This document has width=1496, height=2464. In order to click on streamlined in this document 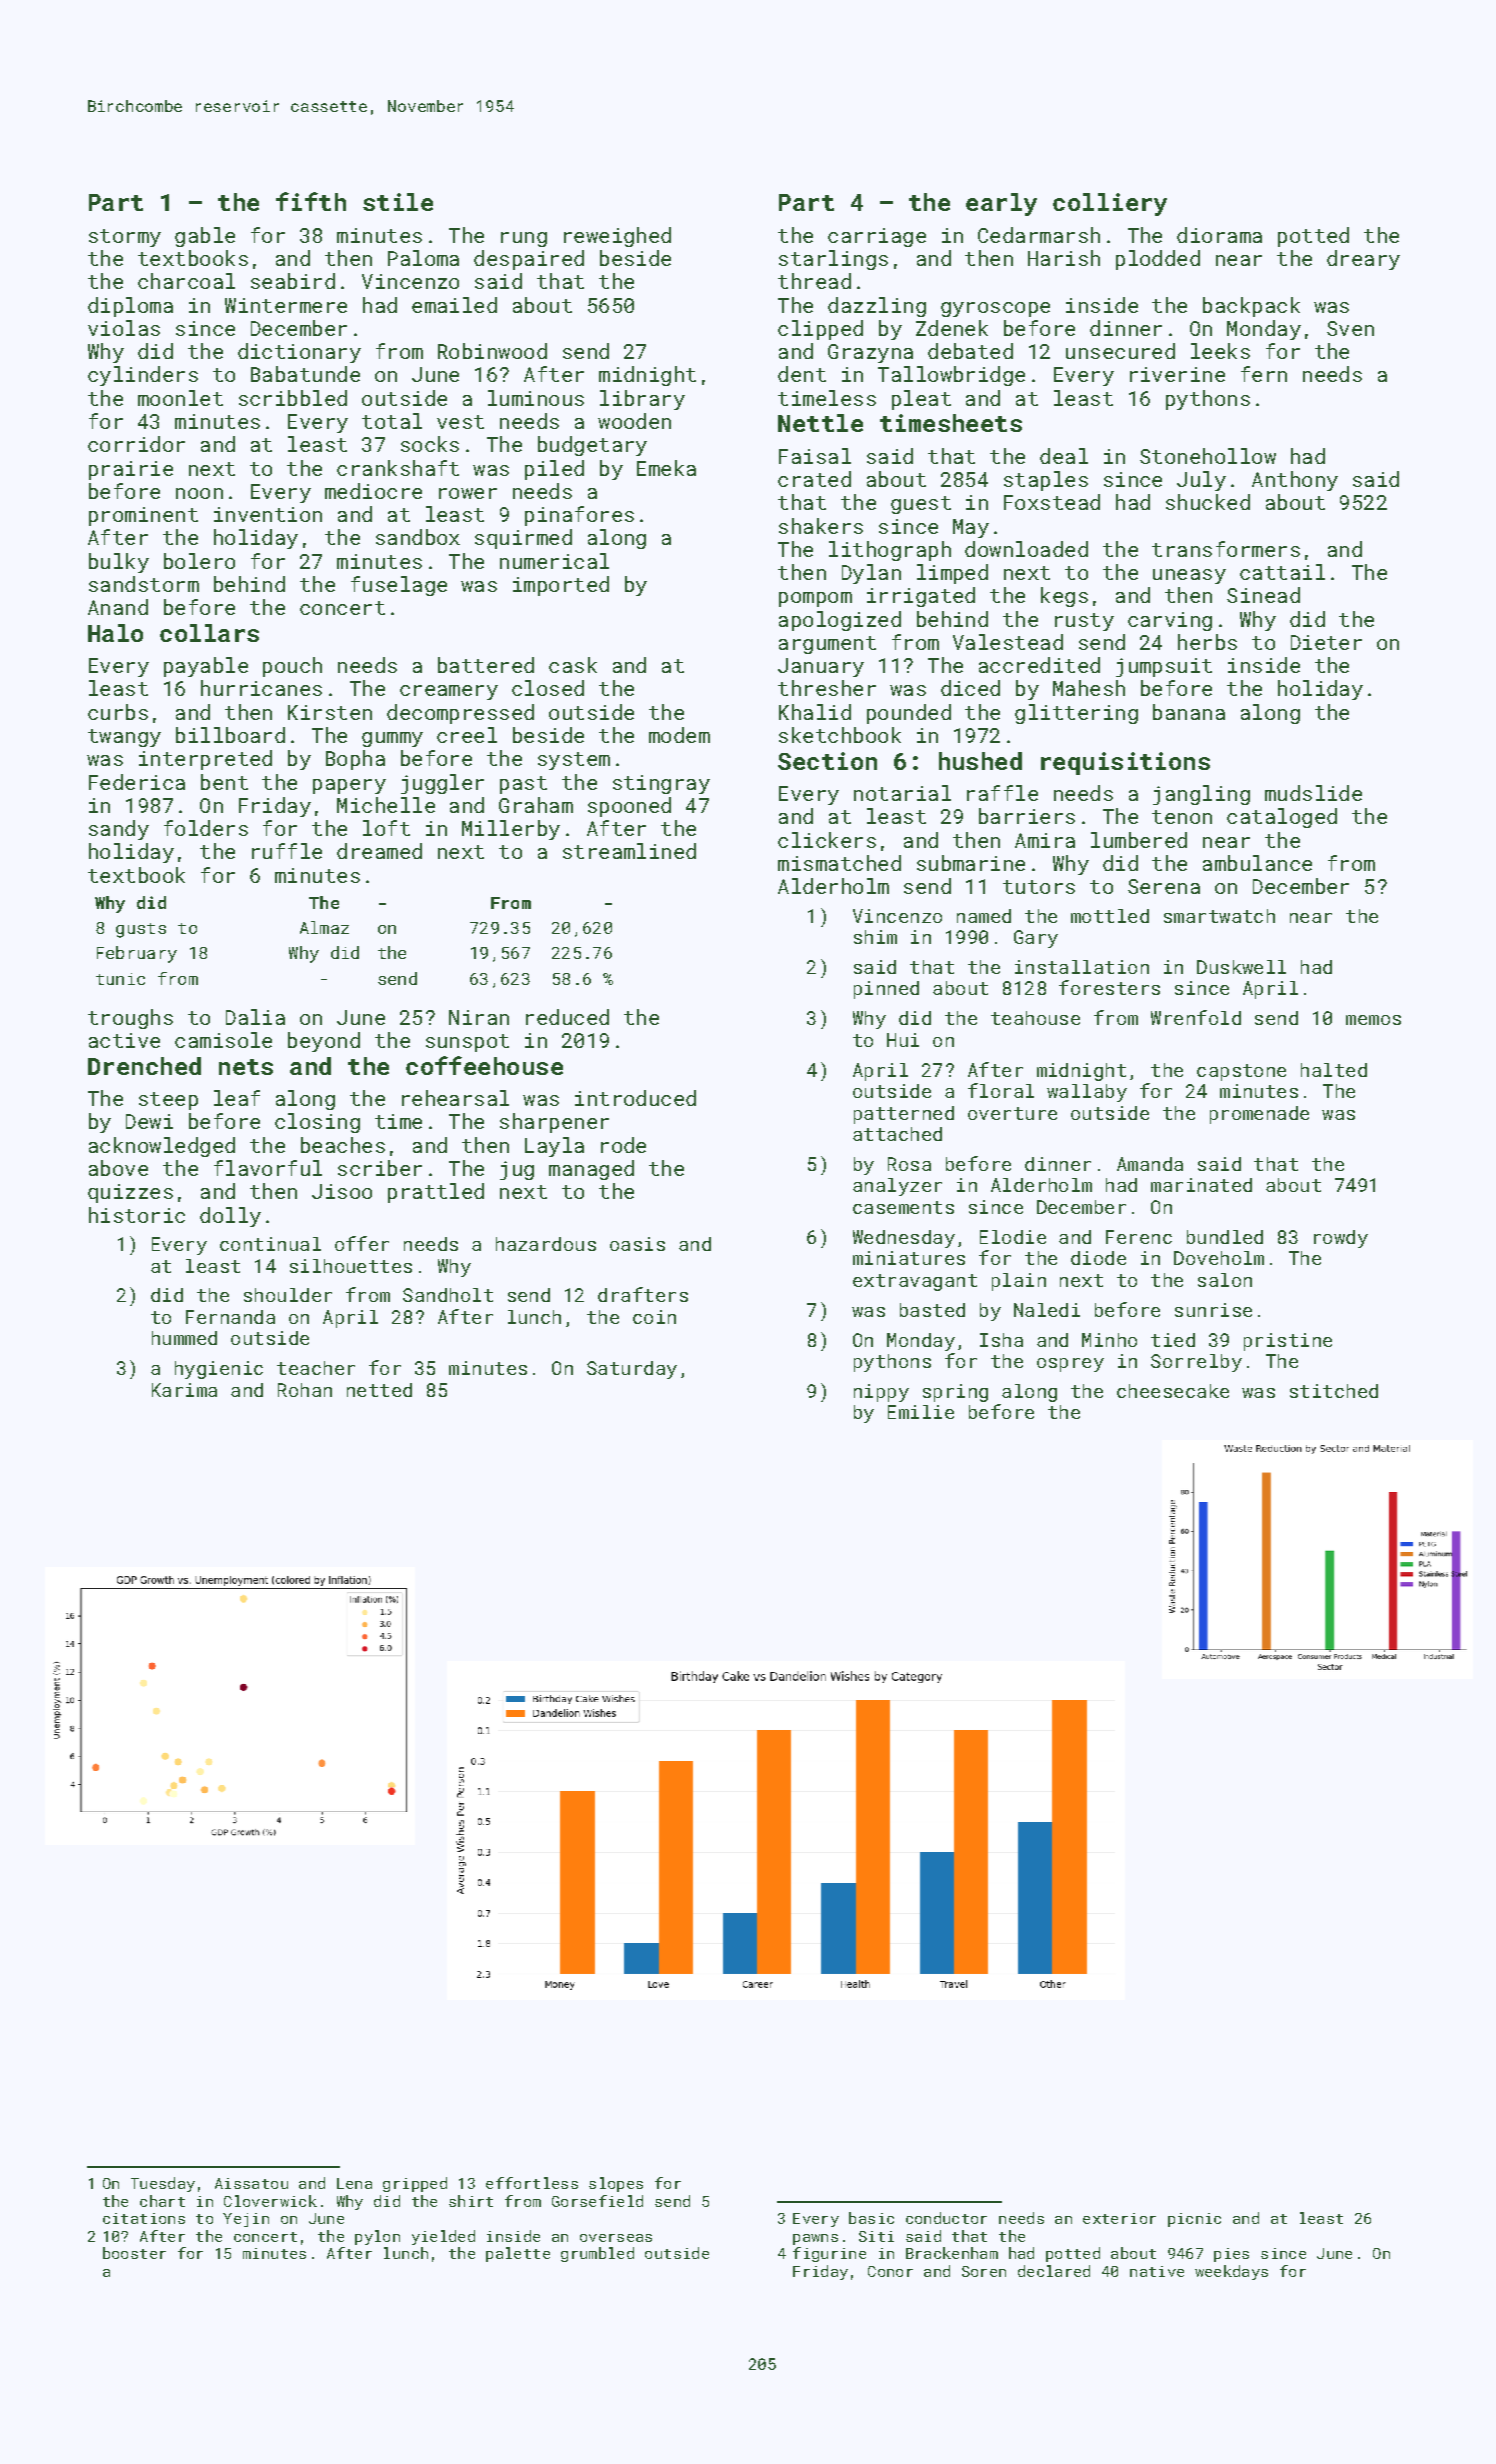, I will do `click(629, 851)`.
